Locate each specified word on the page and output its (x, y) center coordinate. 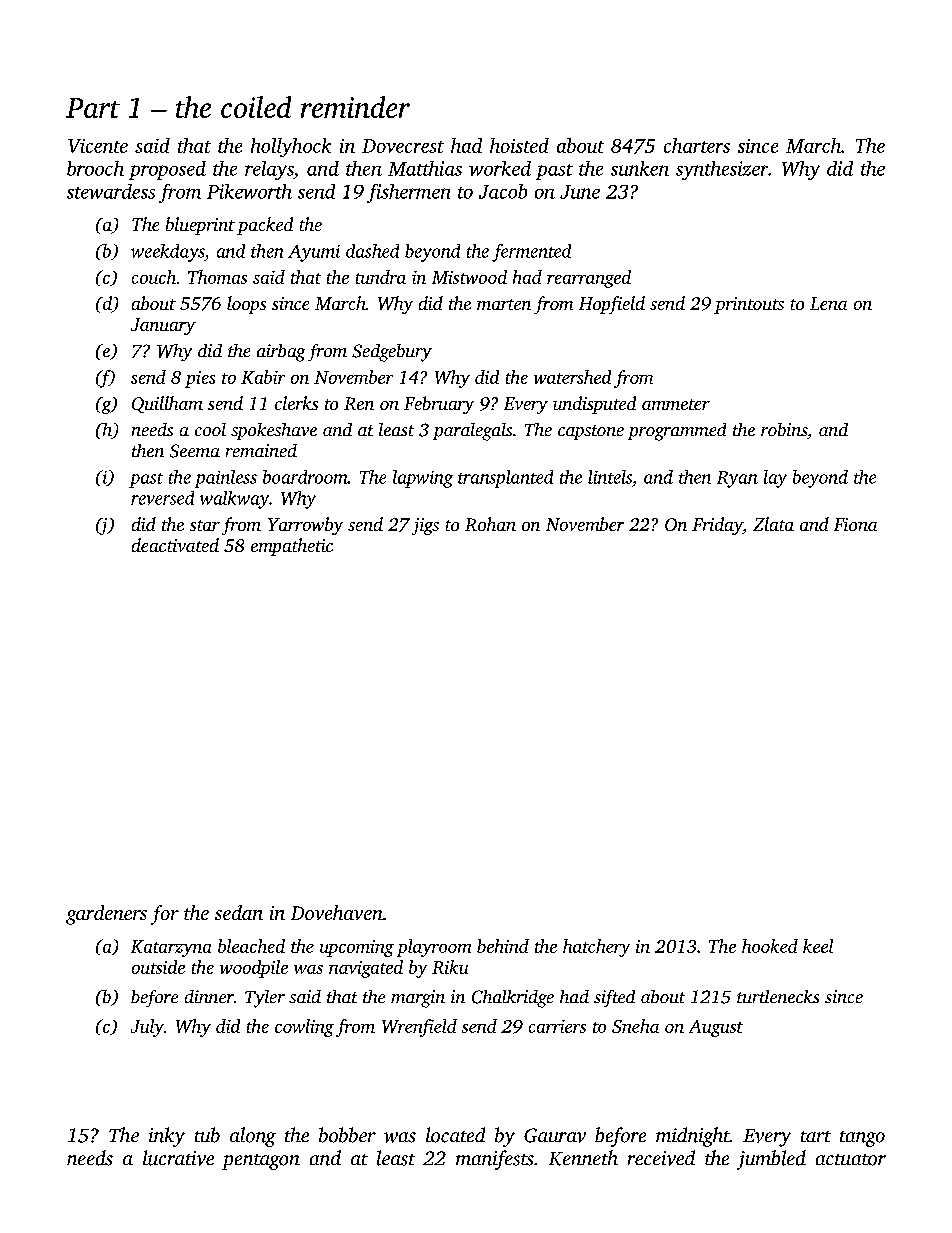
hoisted (519, 145)
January (163, 326)
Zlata (773, 524)
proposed (167, 170)
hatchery (596, 948)
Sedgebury (392, 353)
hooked (770, 946)
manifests (495, 1160)
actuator (851, 1160)
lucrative (178, 1158)
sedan (239, 912)
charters (697, 145)
